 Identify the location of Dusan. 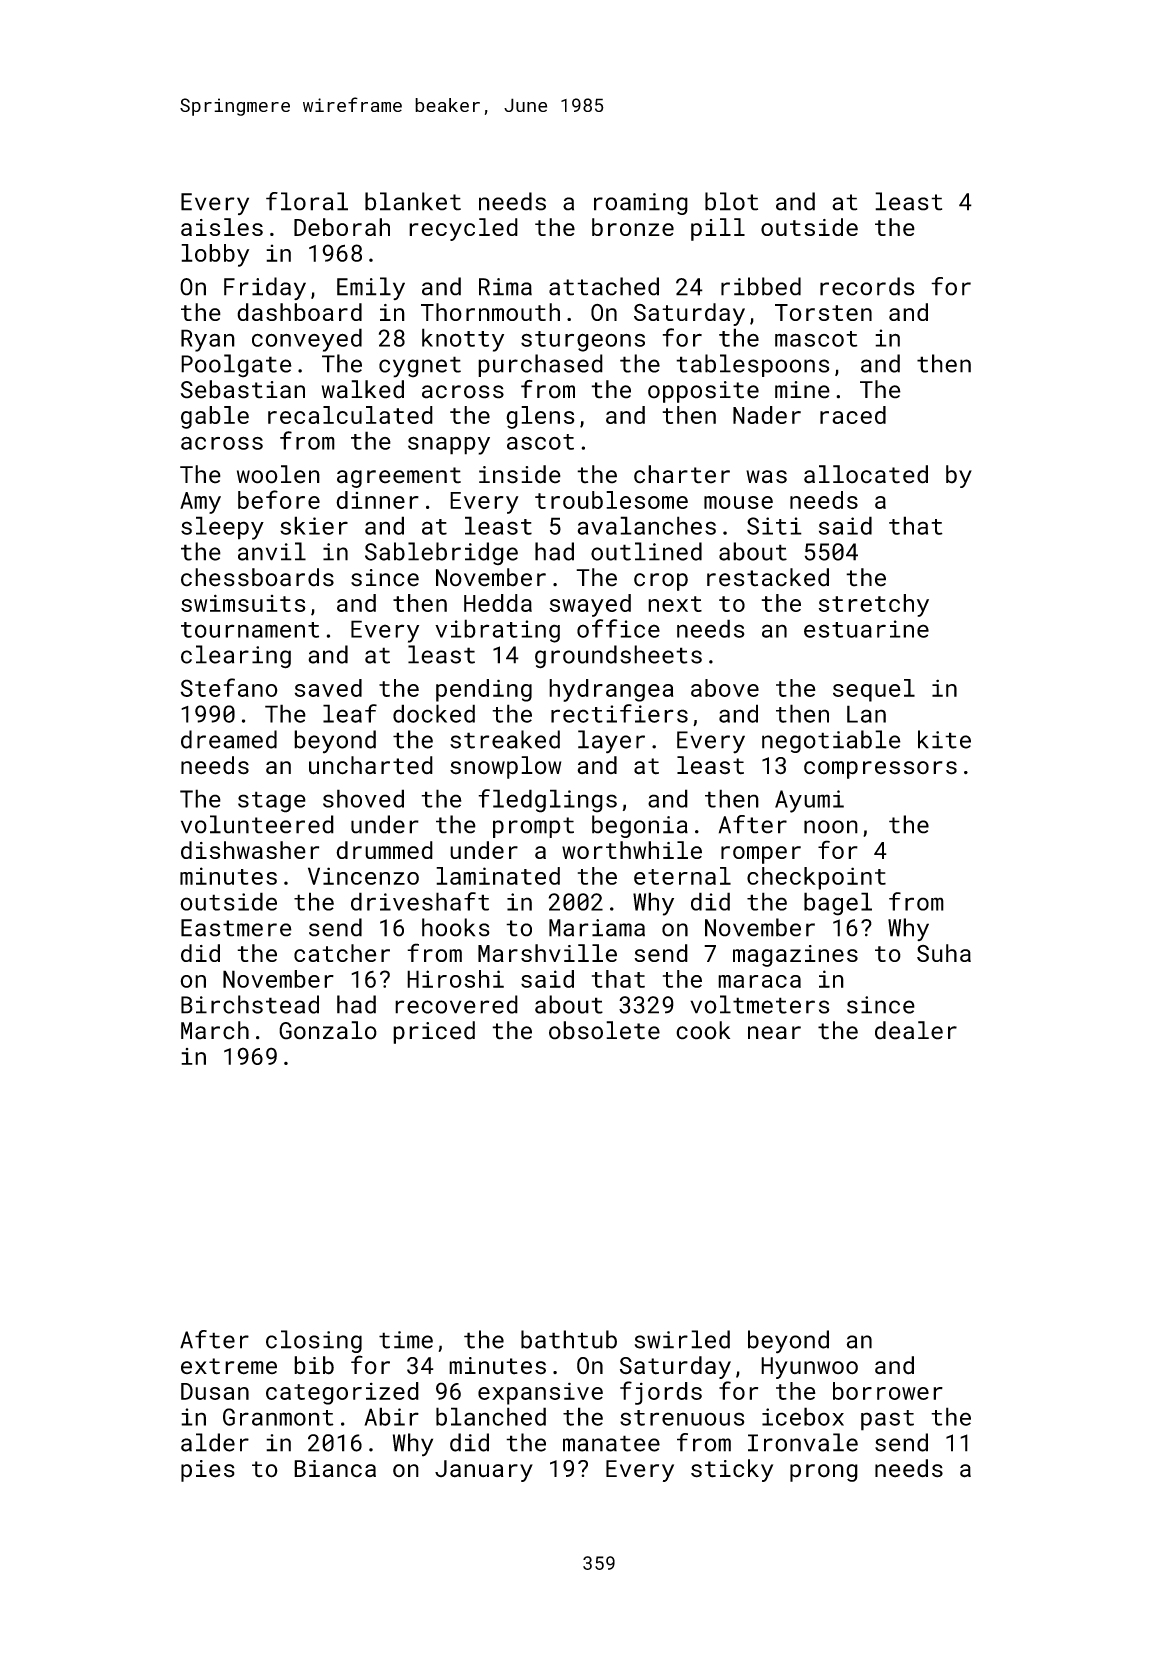
(215, 1391).
